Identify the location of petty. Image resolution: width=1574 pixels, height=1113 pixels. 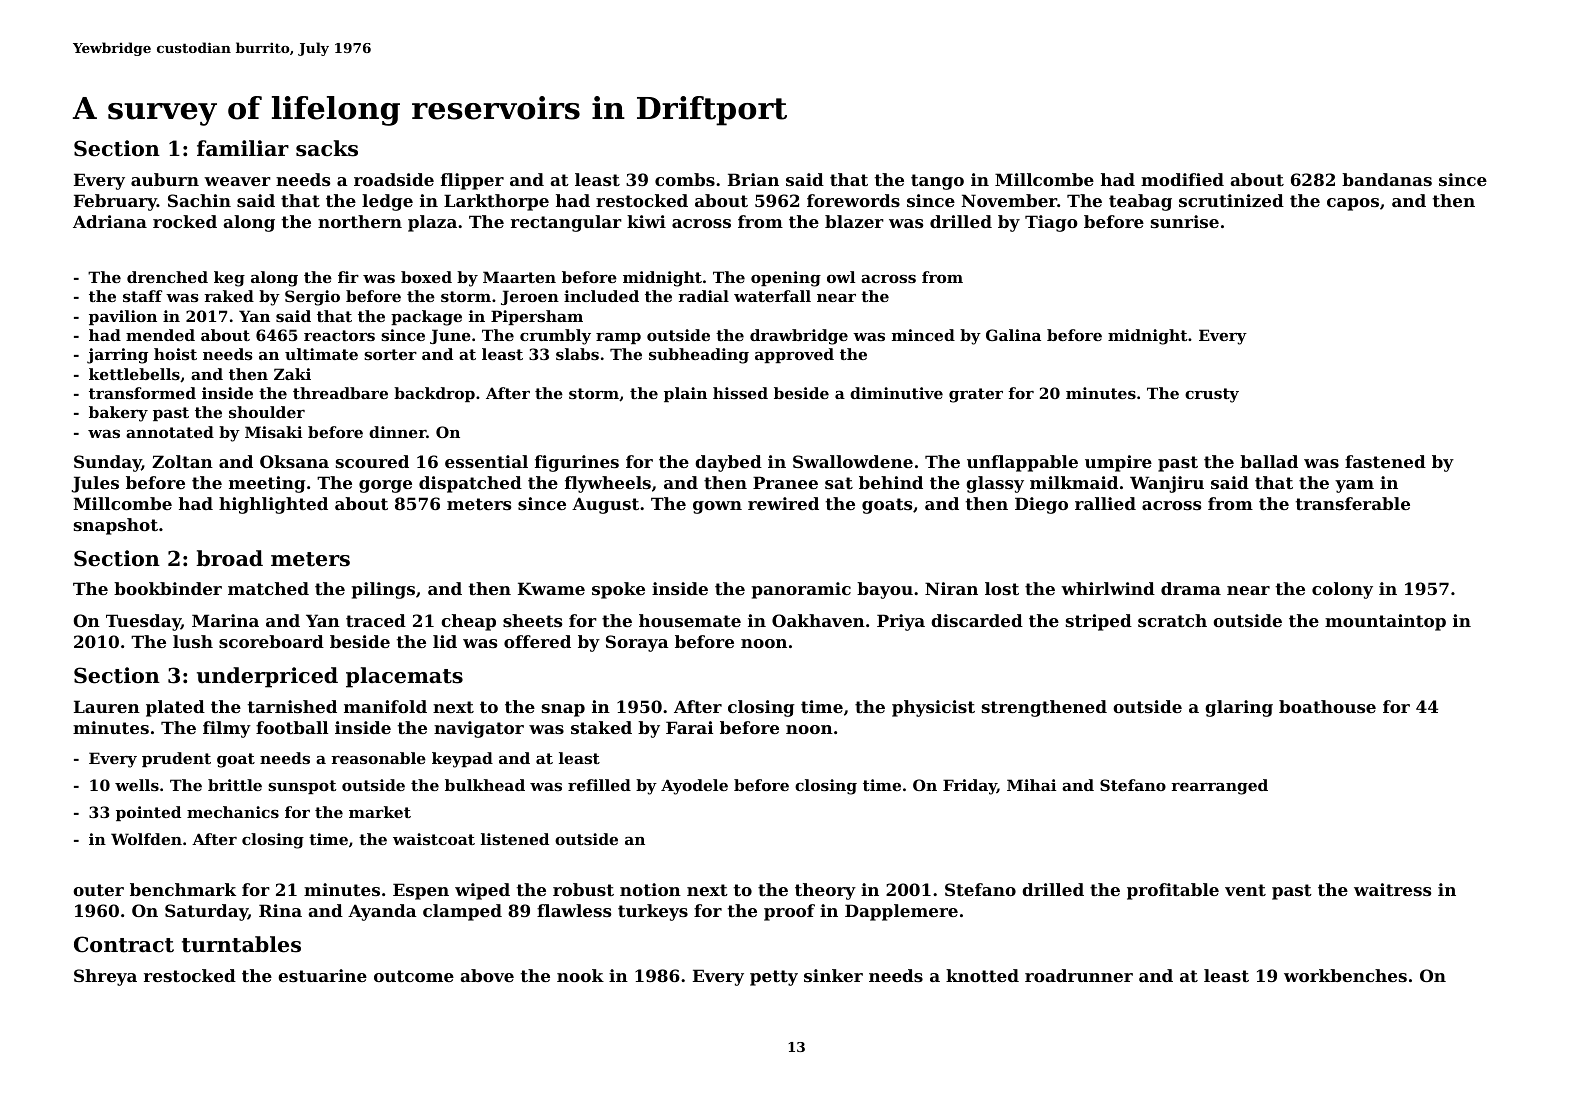
(774, 978).
